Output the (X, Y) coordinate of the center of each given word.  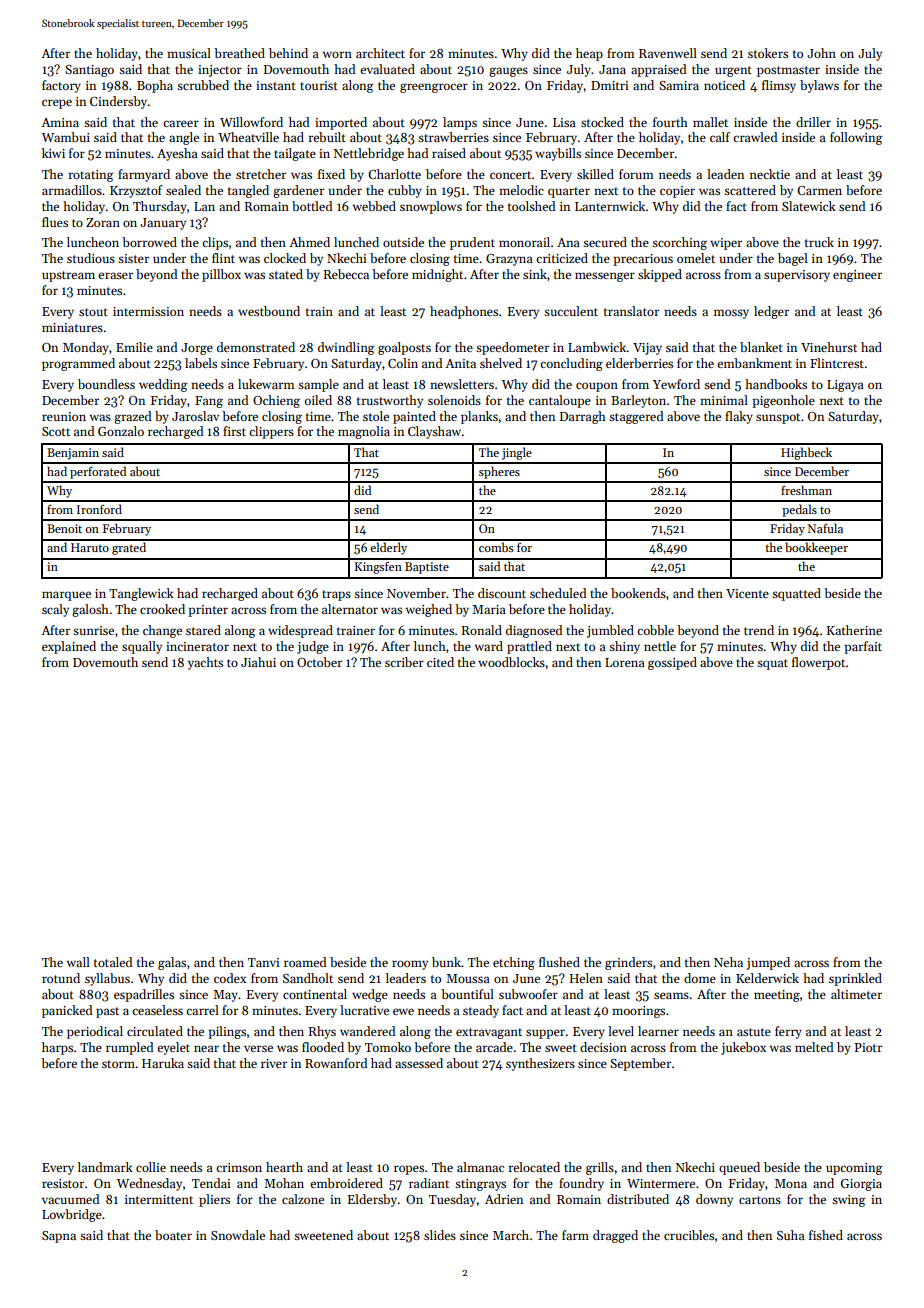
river (274, 1063)
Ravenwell (668, 53)
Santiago (89, 71)
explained (69, 647)
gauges (508, 72)
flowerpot (818, 663)
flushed (559, 962)
